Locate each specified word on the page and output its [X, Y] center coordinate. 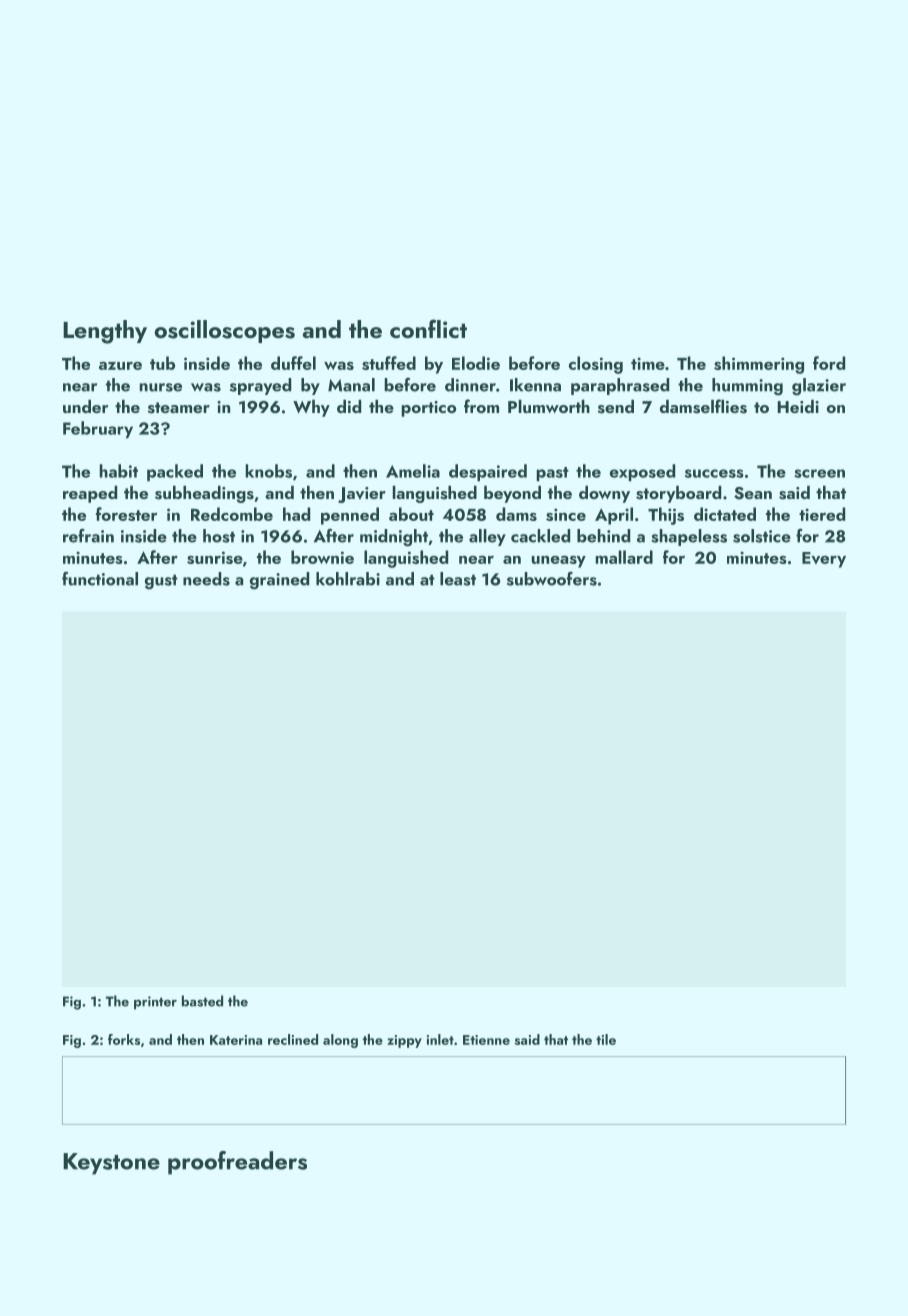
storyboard [678, 494]
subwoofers [552, 579]
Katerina [236, 1040]
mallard [624, 557]
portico [428, 409]
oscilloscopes [224, 331]
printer [155, 1003]
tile [606, 1039]
